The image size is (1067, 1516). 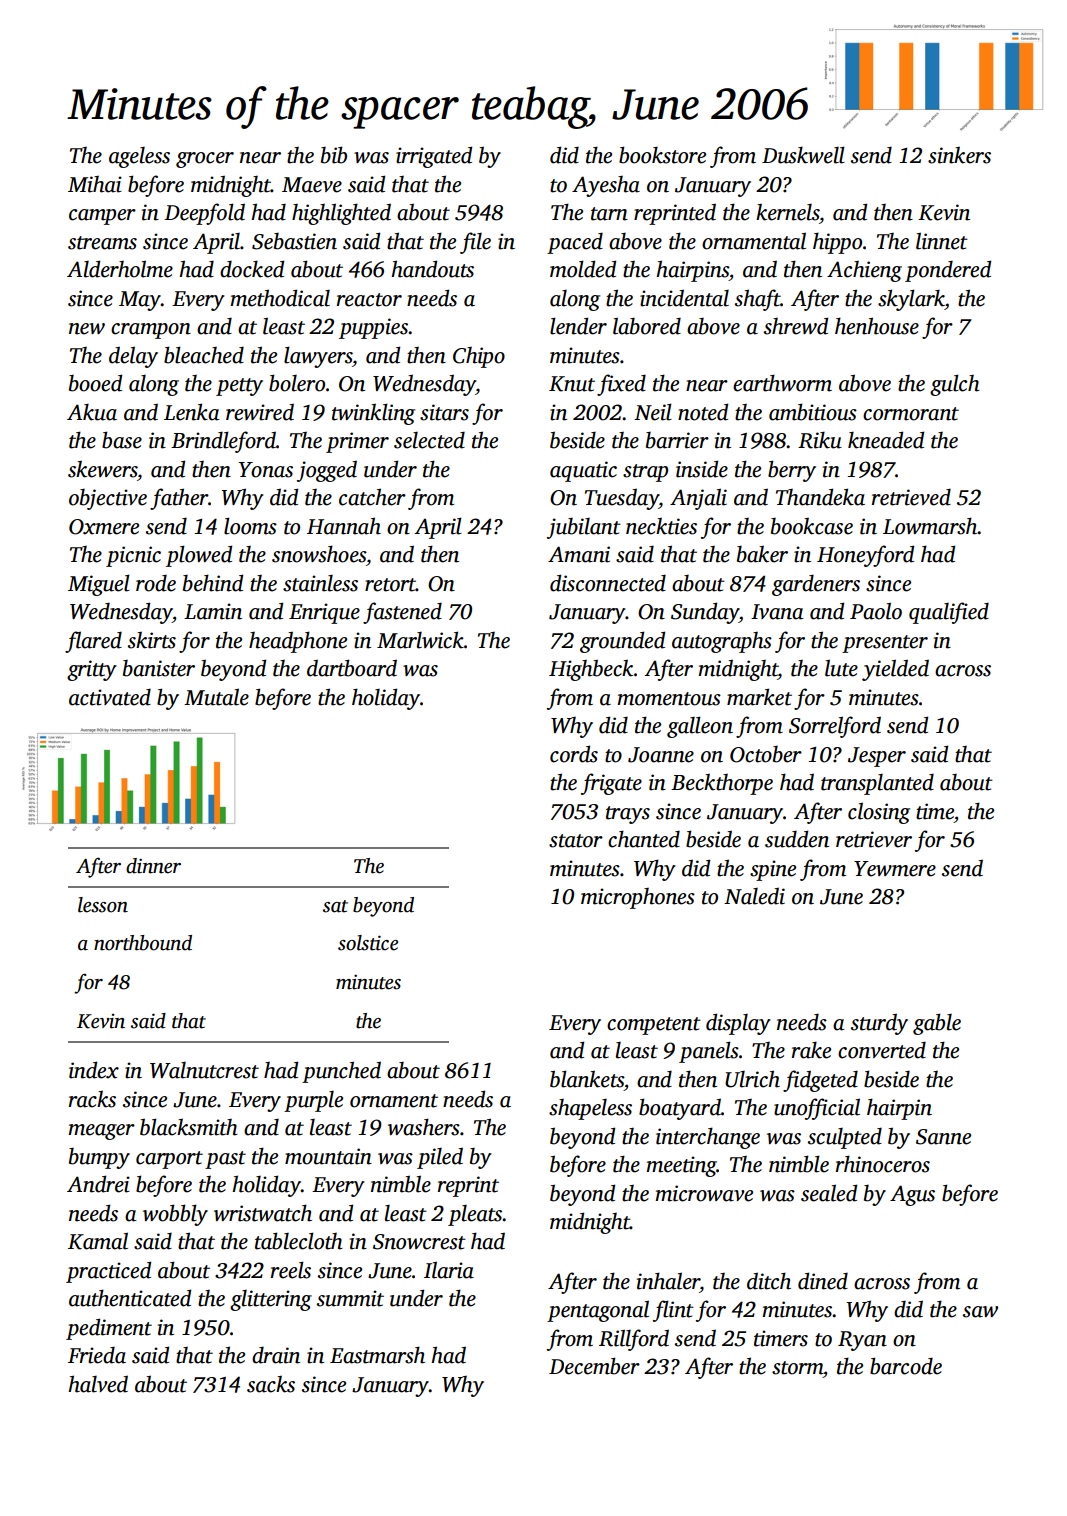 What do you see at coordinates (153, 866) in the screenshot?
I see `dinner` at bounding box center [153, 866].
